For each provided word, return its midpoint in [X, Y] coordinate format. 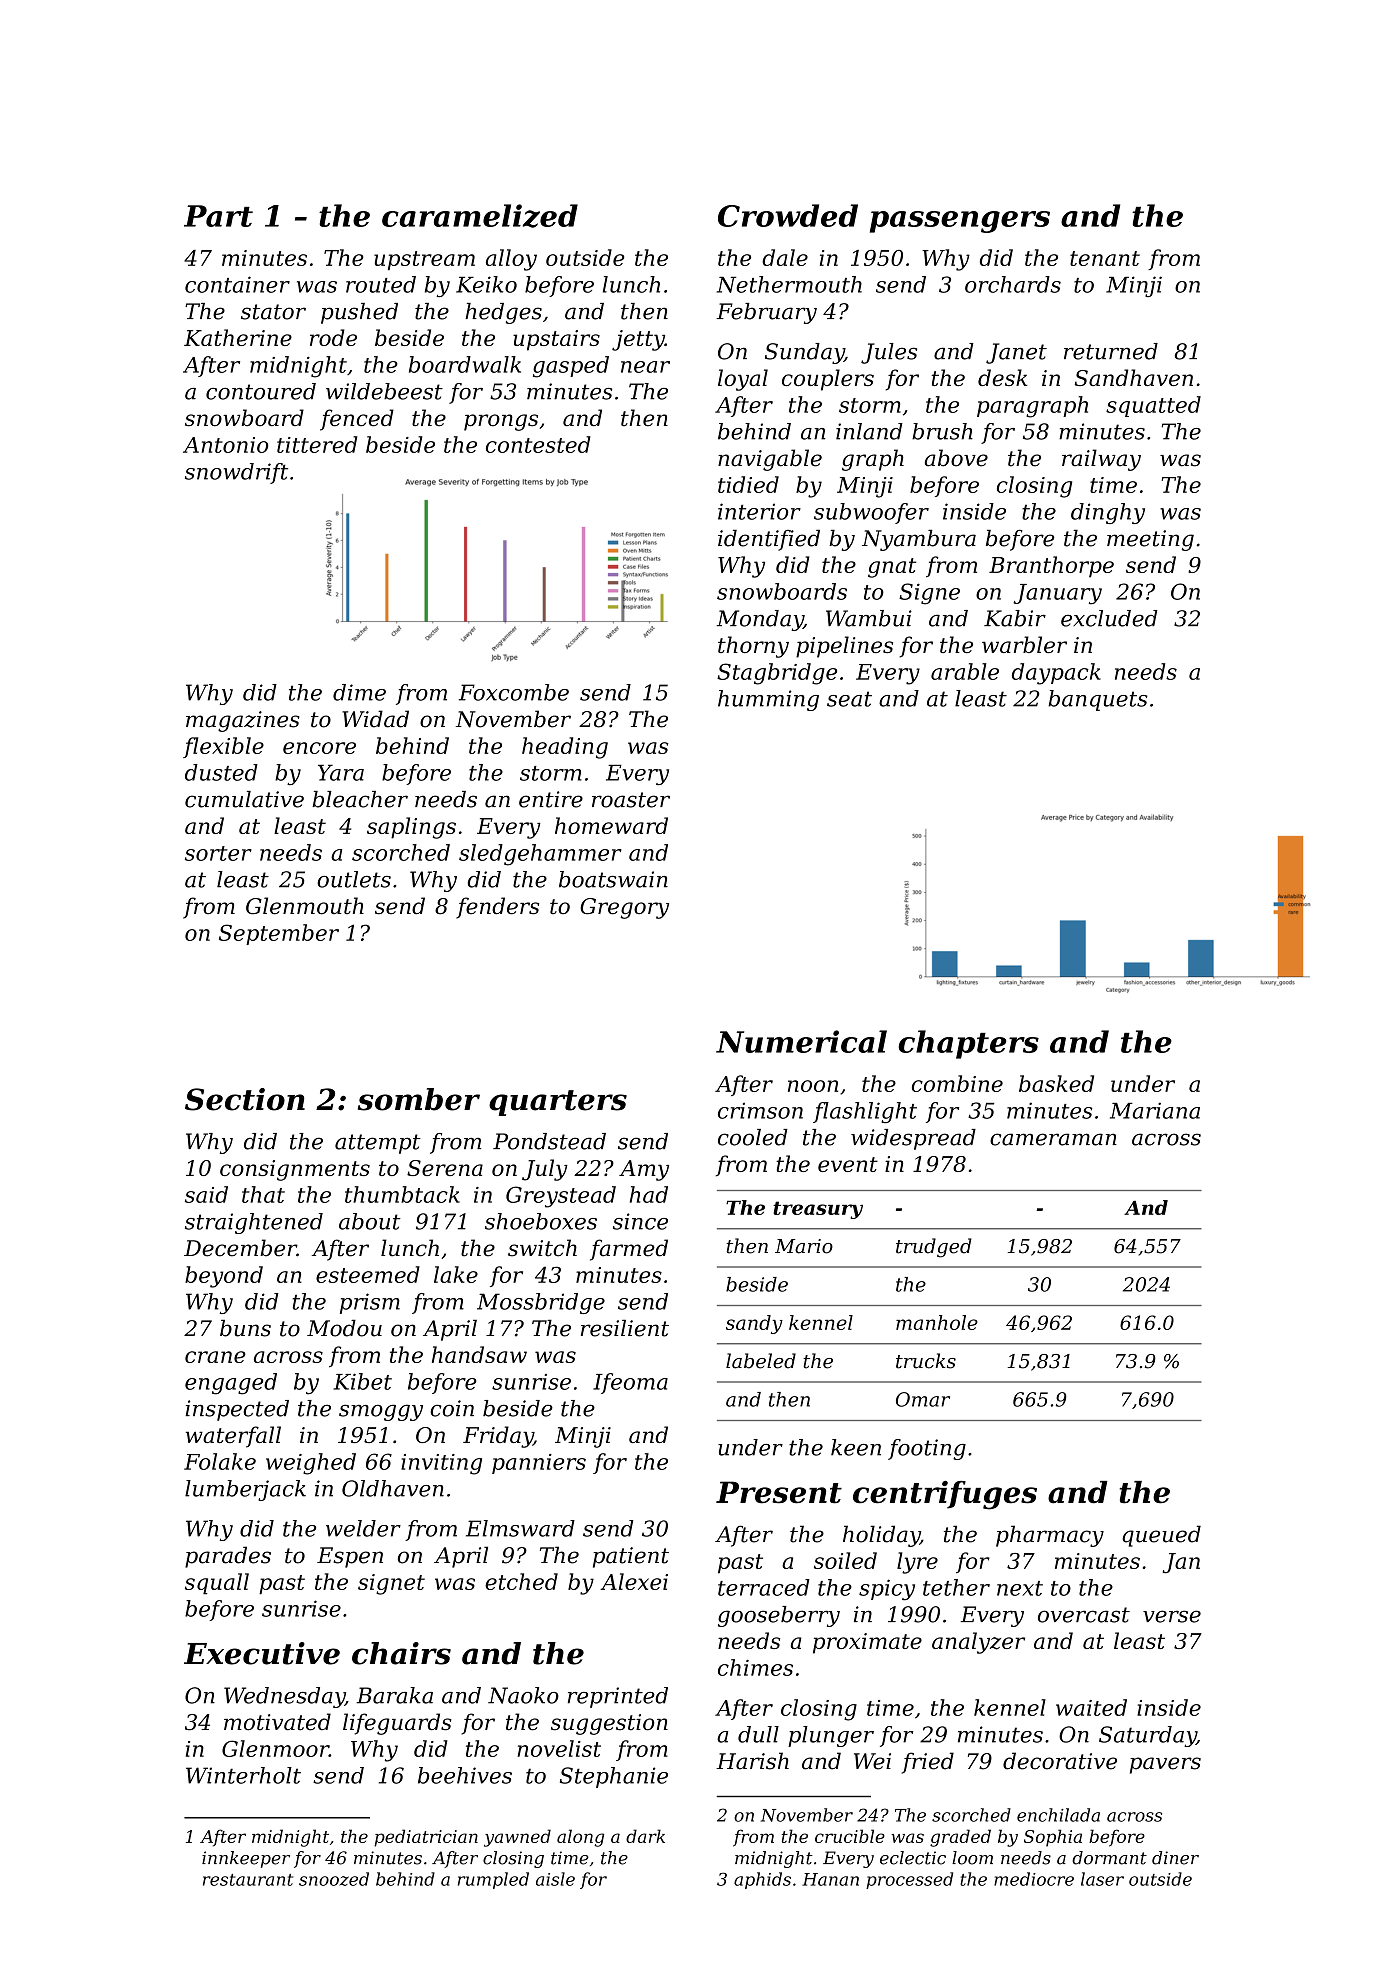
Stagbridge [777, 674]
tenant [1105, 258]
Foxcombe [514, 692]
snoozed [334, 1879]
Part [218, 216]
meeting [1150, 540]
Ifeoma [630, 1383]
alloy [511, 260]
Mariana [1155, 1110]
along [580, 1838]
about [370, 1221]
